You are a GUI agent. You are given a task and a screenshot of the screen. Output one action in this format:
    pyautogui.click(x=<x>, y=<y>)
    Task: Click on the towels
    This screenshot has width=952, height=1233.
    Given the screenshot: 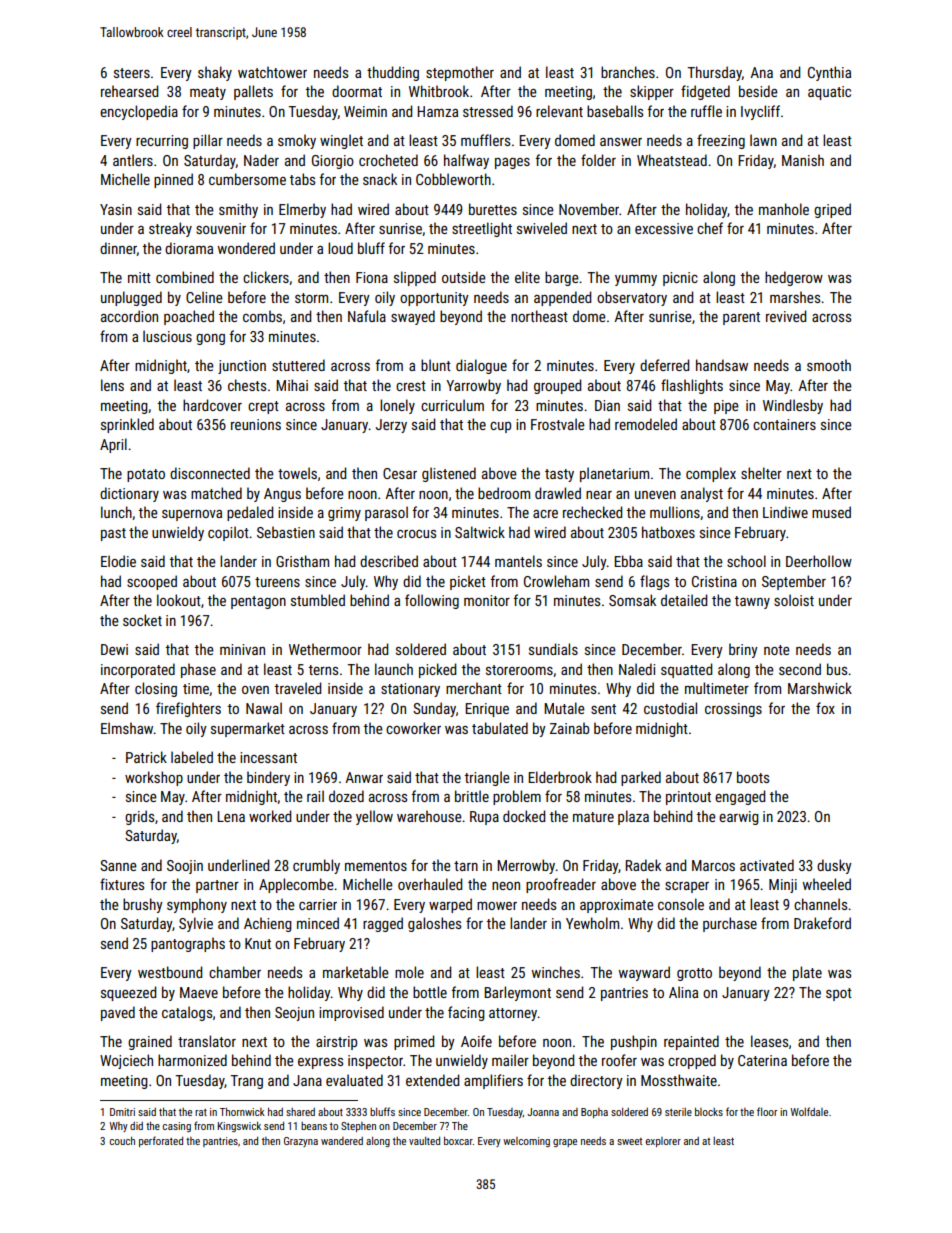 What is the action you would take?
    pyautogui.click(x=297, y=473)
